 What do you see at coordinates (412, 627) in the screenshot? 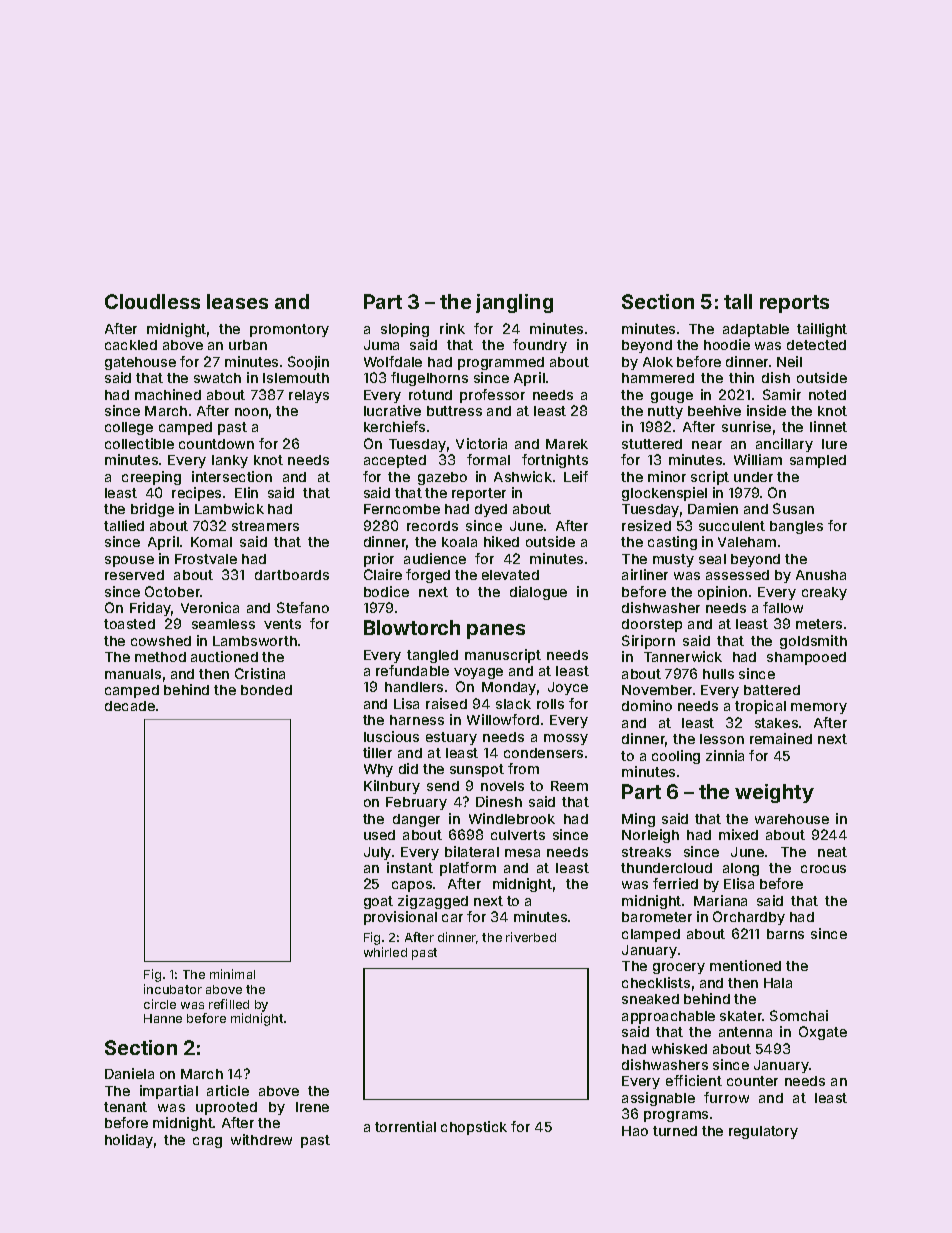
I see `Blowtorch` at bounding box center [412, 627].
